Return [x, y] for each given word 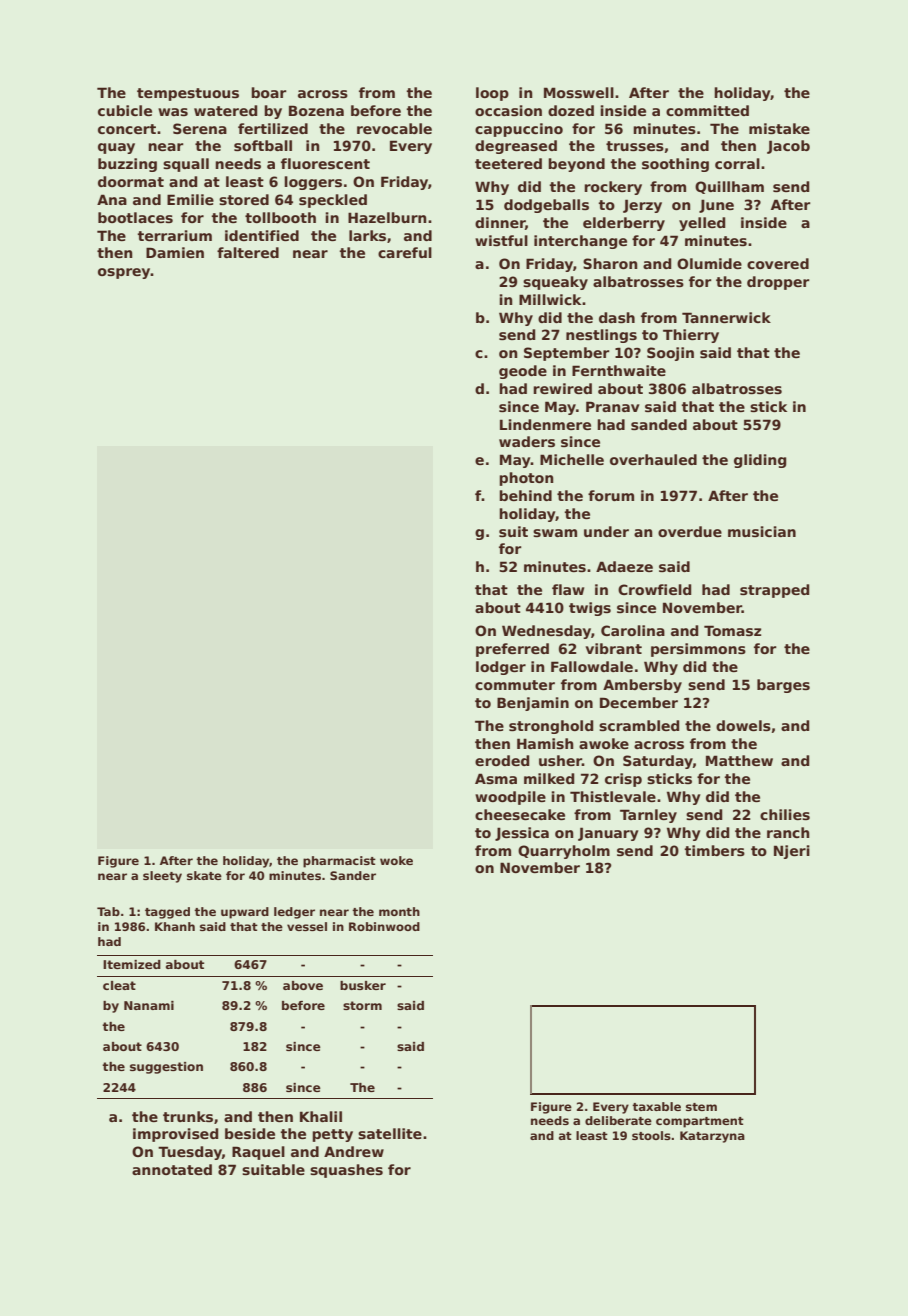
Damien [175, 252]
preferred [512, 650]
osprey [124, 273]
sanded [659, 424]
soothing [675, 165]
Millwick [550, 299]
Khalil [321, 1116]
